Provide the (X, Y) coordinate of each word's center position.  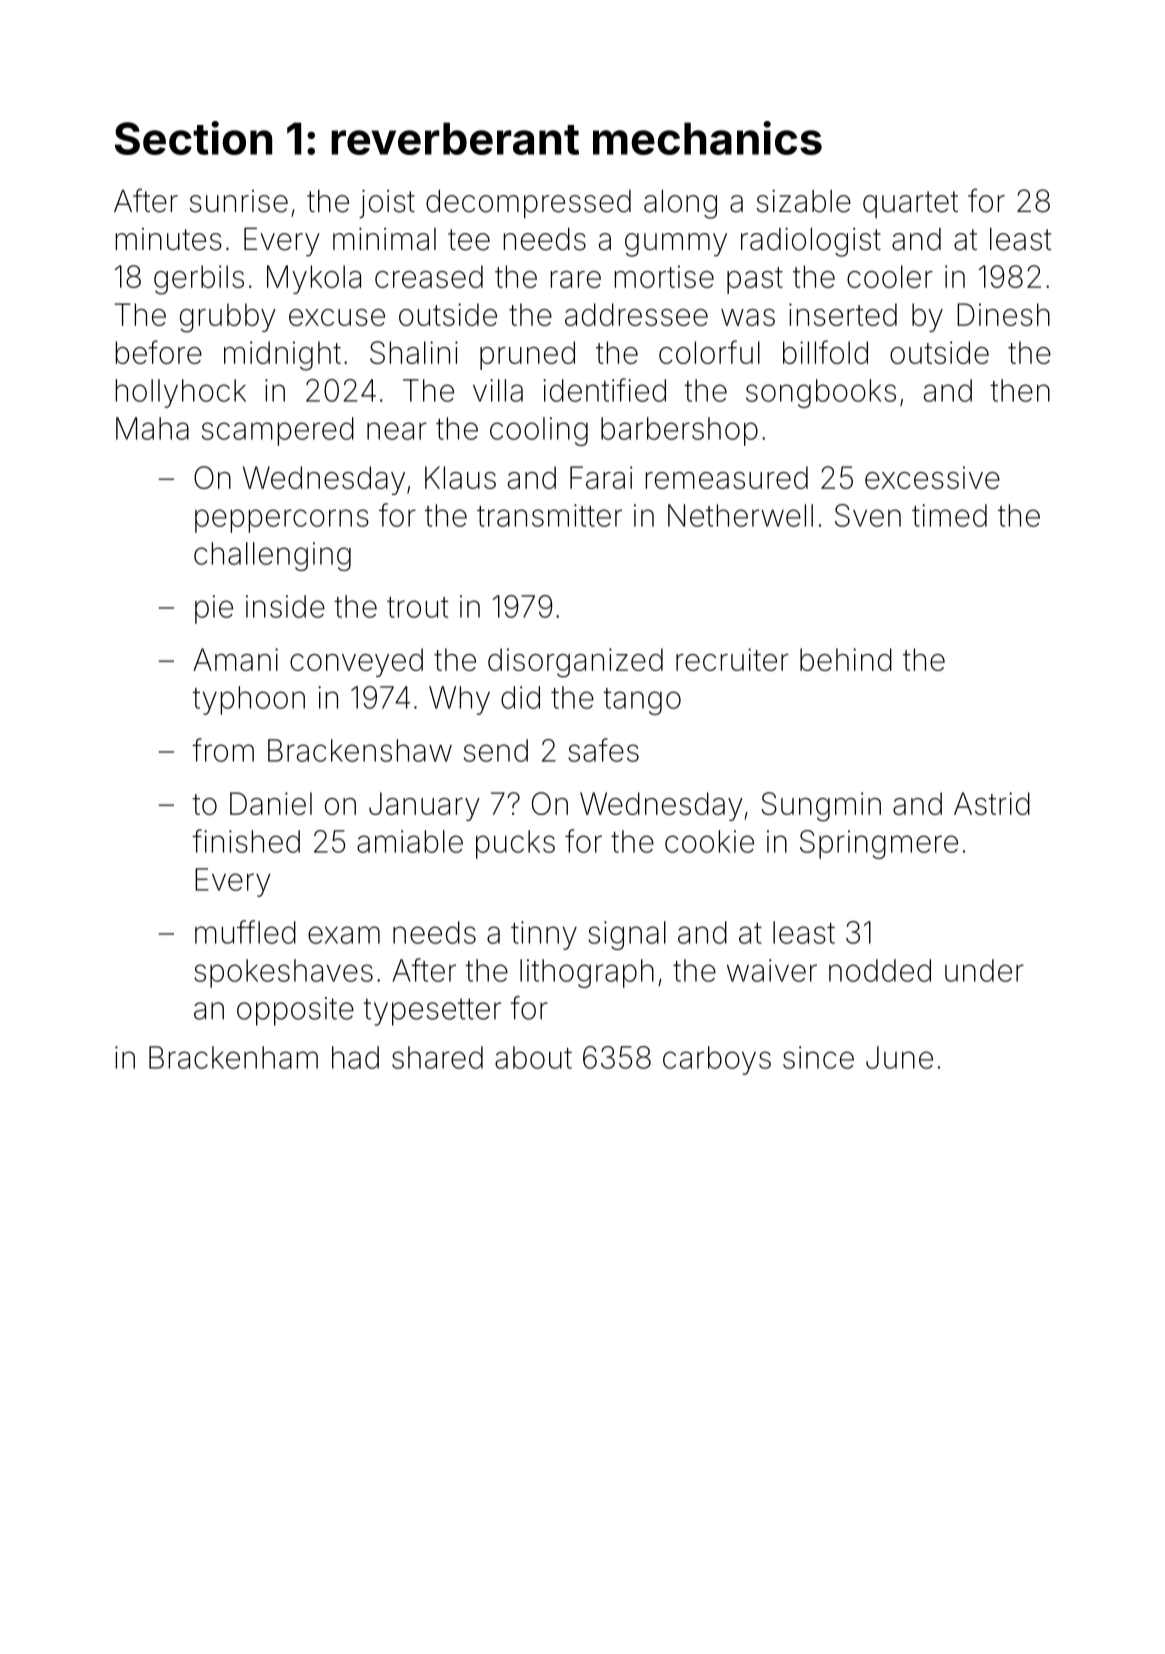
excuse (337, 317)
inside (285, 606)
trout (417, 607)
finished (246, 841)
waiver (772, 970)
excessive (932, 477)
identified (604, 390)
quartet (910, 204)
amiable (410, 841)
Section (193, 138)
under (984, 970)
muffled (245, 932)
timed (949, 515)
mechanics (707, 138)
